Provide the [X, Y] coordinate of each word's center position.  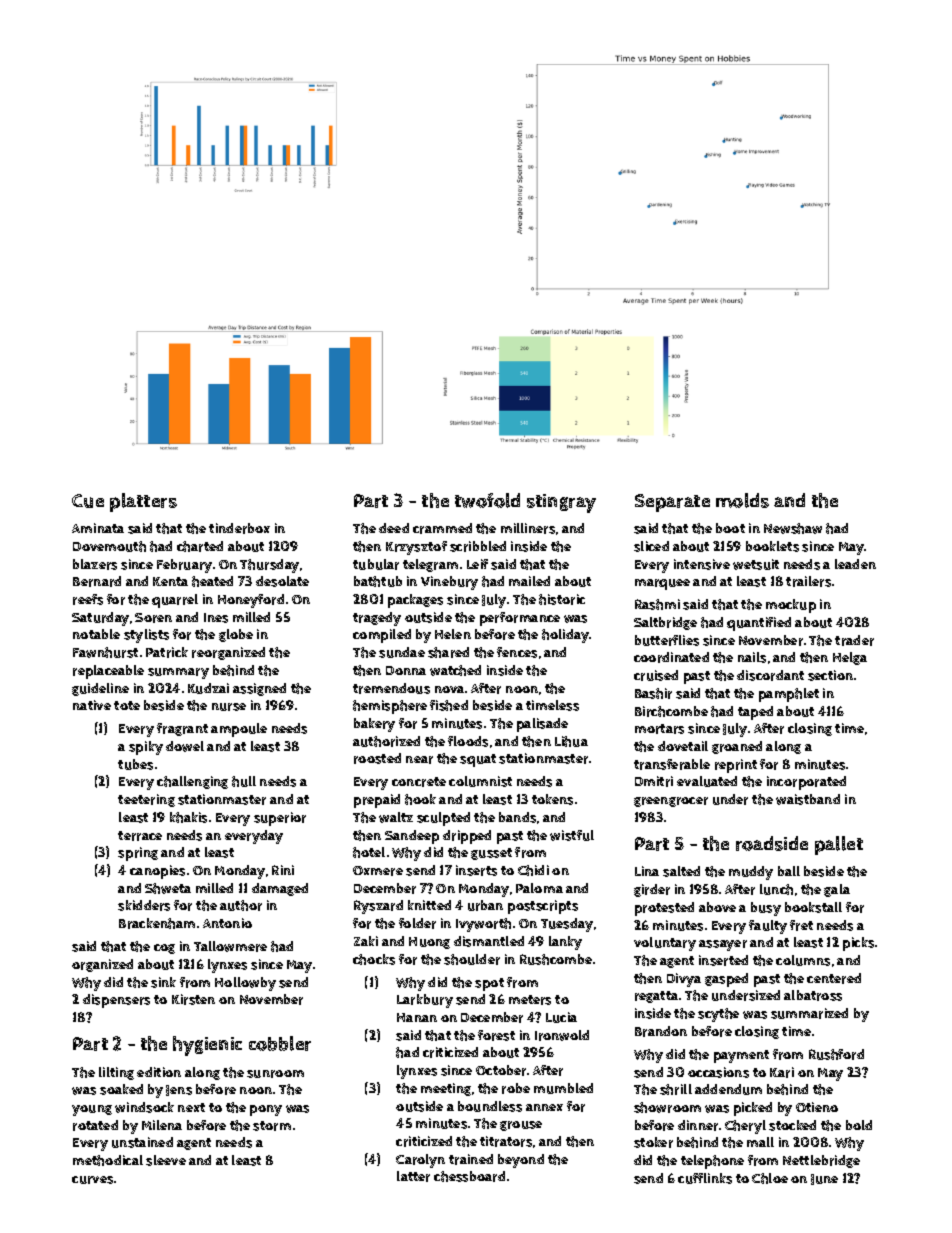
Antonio [227, 923]
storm [272, 1126]
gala [837, 890]
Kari [782, 1072]
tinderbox [239, 528]
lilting [116, 1073]
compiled [382, 636]
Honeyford [251, 601]
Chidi [533, 870]
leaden [855, 564]
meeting [446, 1089]
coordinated [671, 657]
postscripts [543, 907]
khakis [188, 817]
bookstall [813, 907]
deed [394, 528]
